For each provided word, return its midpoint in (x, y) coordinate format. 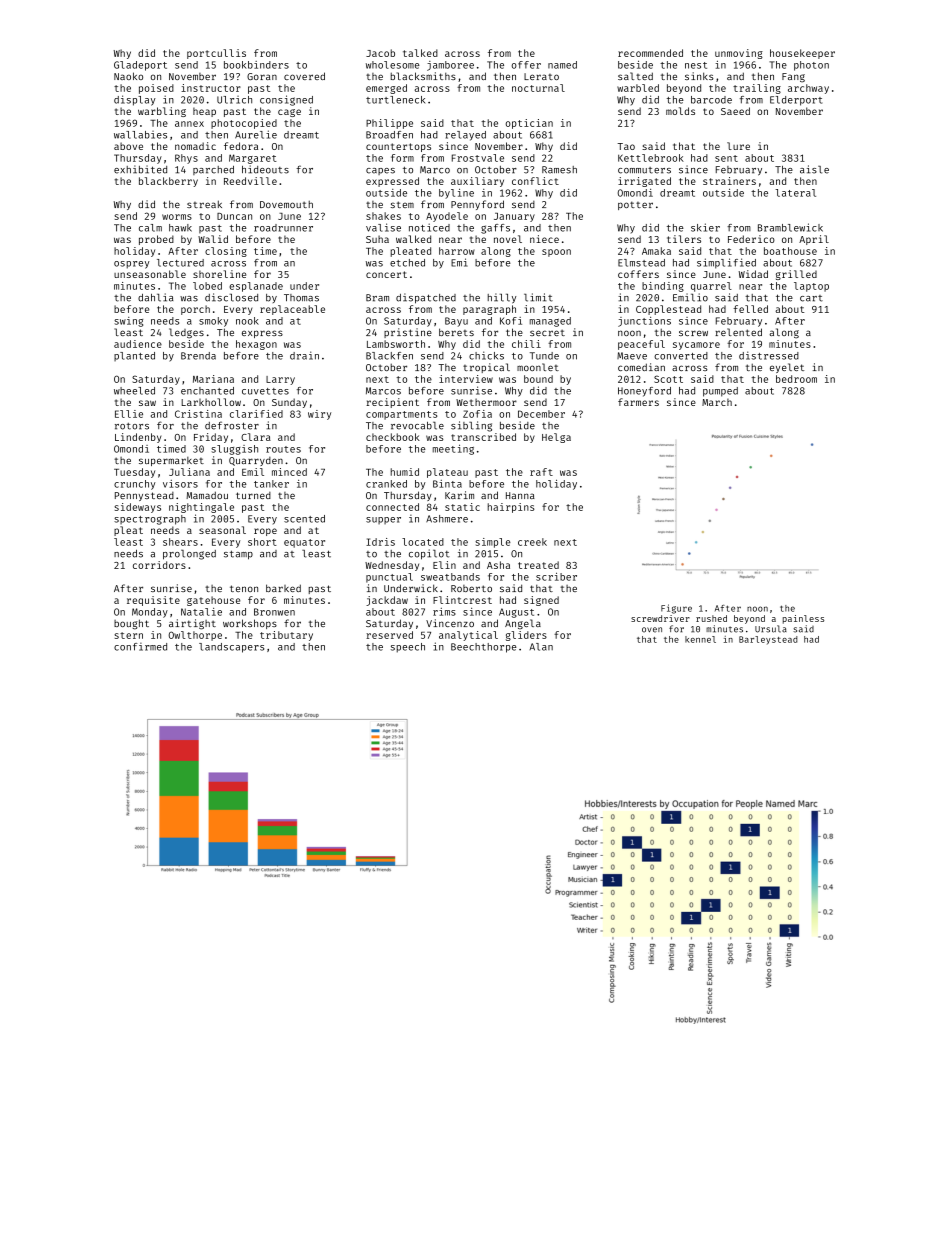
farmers (638, 402)
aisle (814, 169)
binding (663, 287)
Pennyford (477, 205)
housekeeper (802, 54)
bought (131, 624)
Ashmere (447, 519)
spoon (556, 253)
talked (420, 53)
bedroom (796, 379)
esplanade (256, 287)
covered (304, 76)
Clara (256, 437)
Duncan (234, 216)
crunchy (134, 485)
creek (532, 542)
